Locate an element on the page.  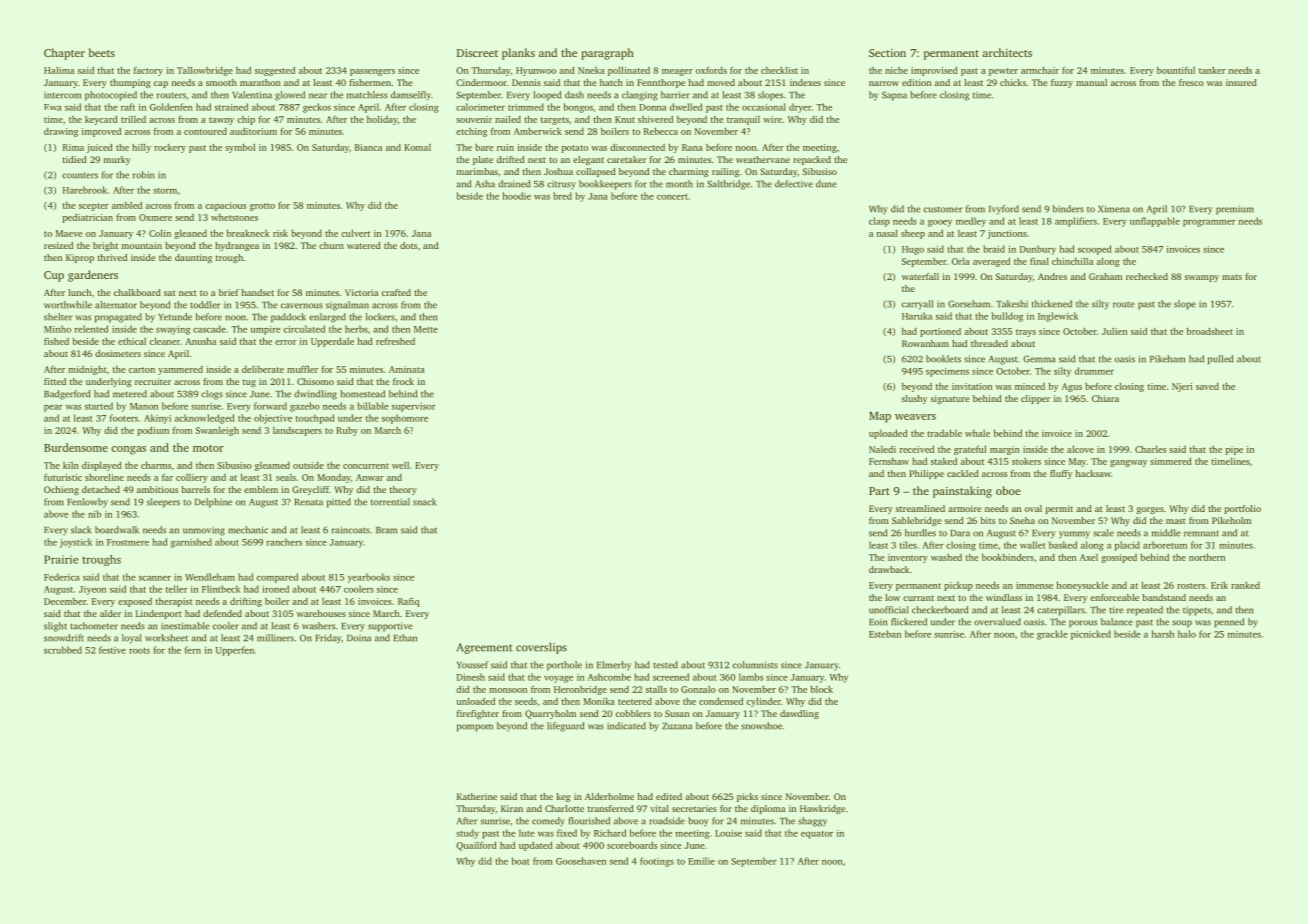
dots is located at coordinates (408, 245).
